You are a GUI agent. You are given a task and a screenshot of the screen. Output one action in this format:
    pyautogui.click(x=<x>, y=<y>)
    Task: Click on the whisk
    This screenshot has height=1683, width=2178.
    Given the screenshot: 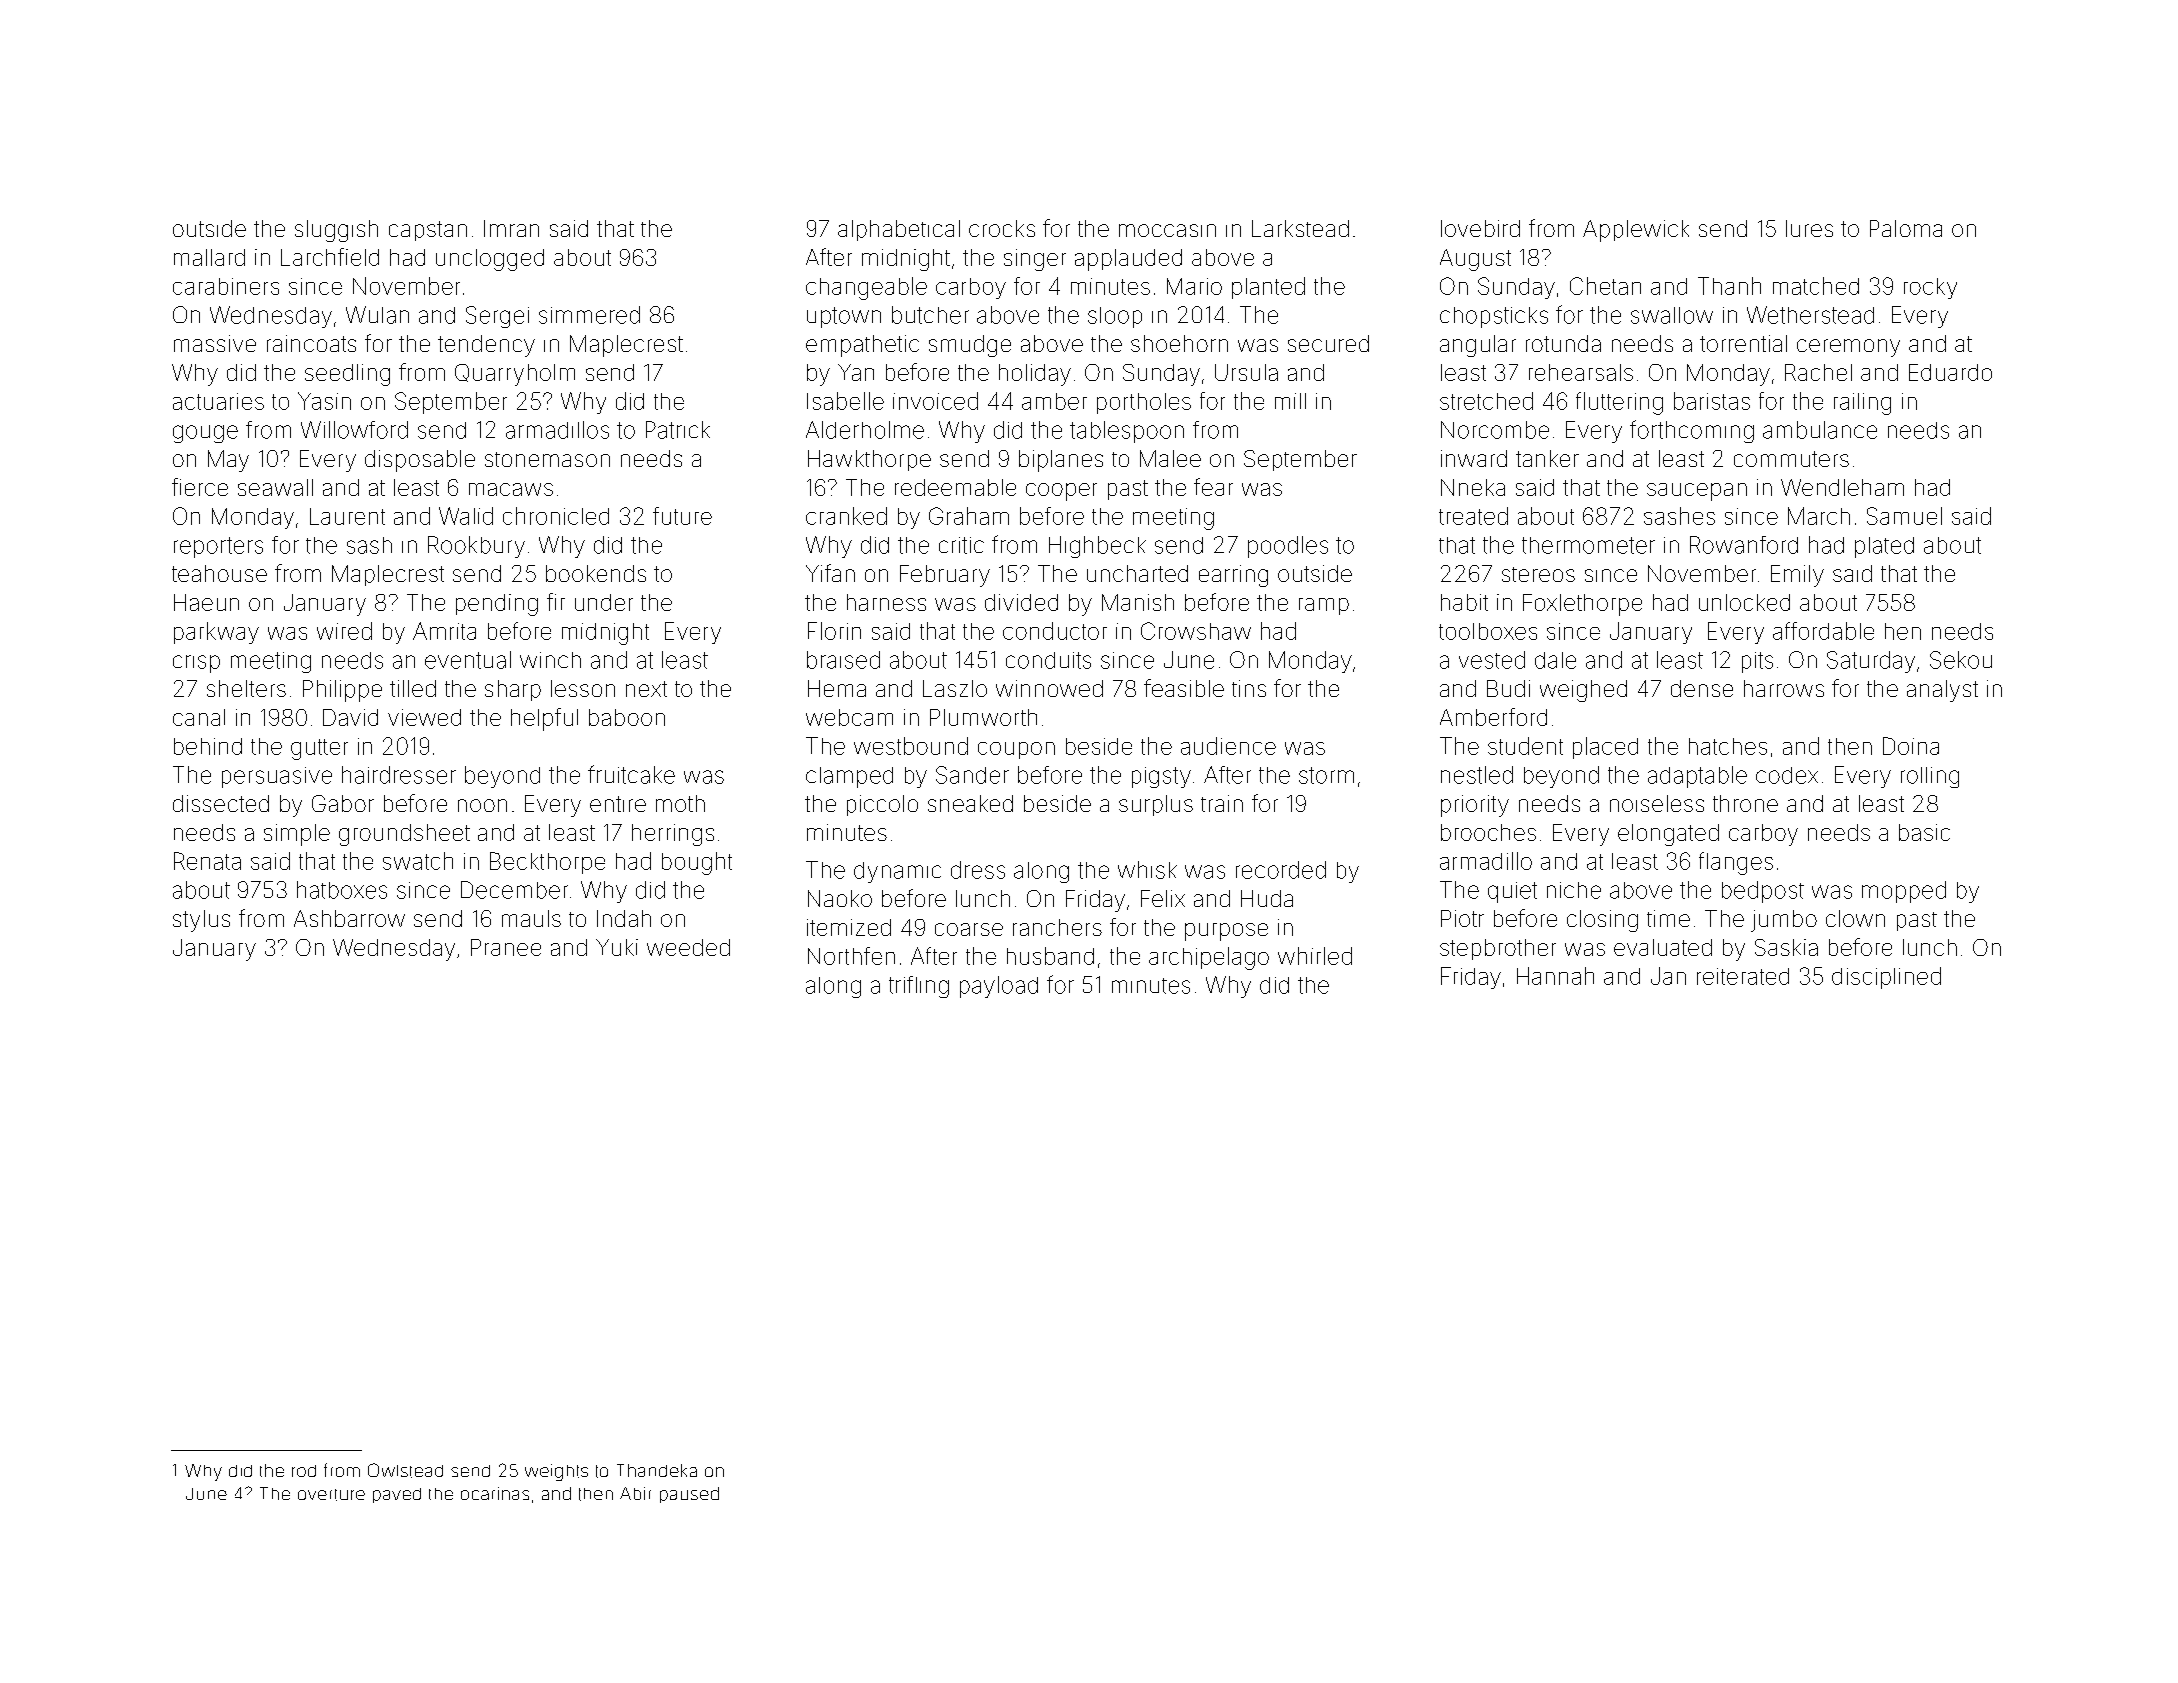 What is the action you would take?
    pyautogui.click(x=1147, y=870)
